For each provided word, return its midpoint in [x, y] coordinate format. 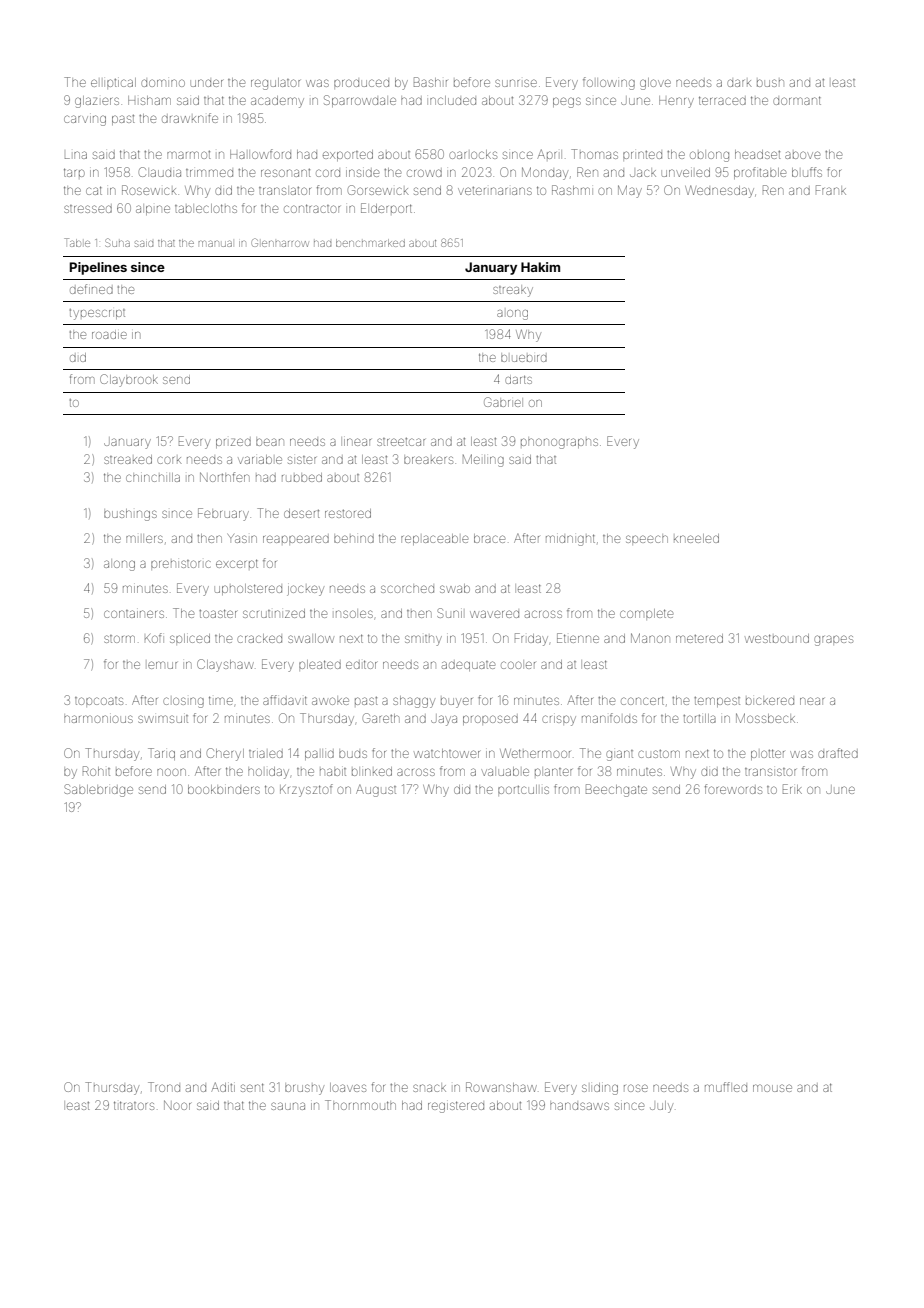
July [661, 1107]
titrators [134, 1105]
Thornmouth [360, 1105]
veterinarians [495, 191]
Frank [831, 190]
